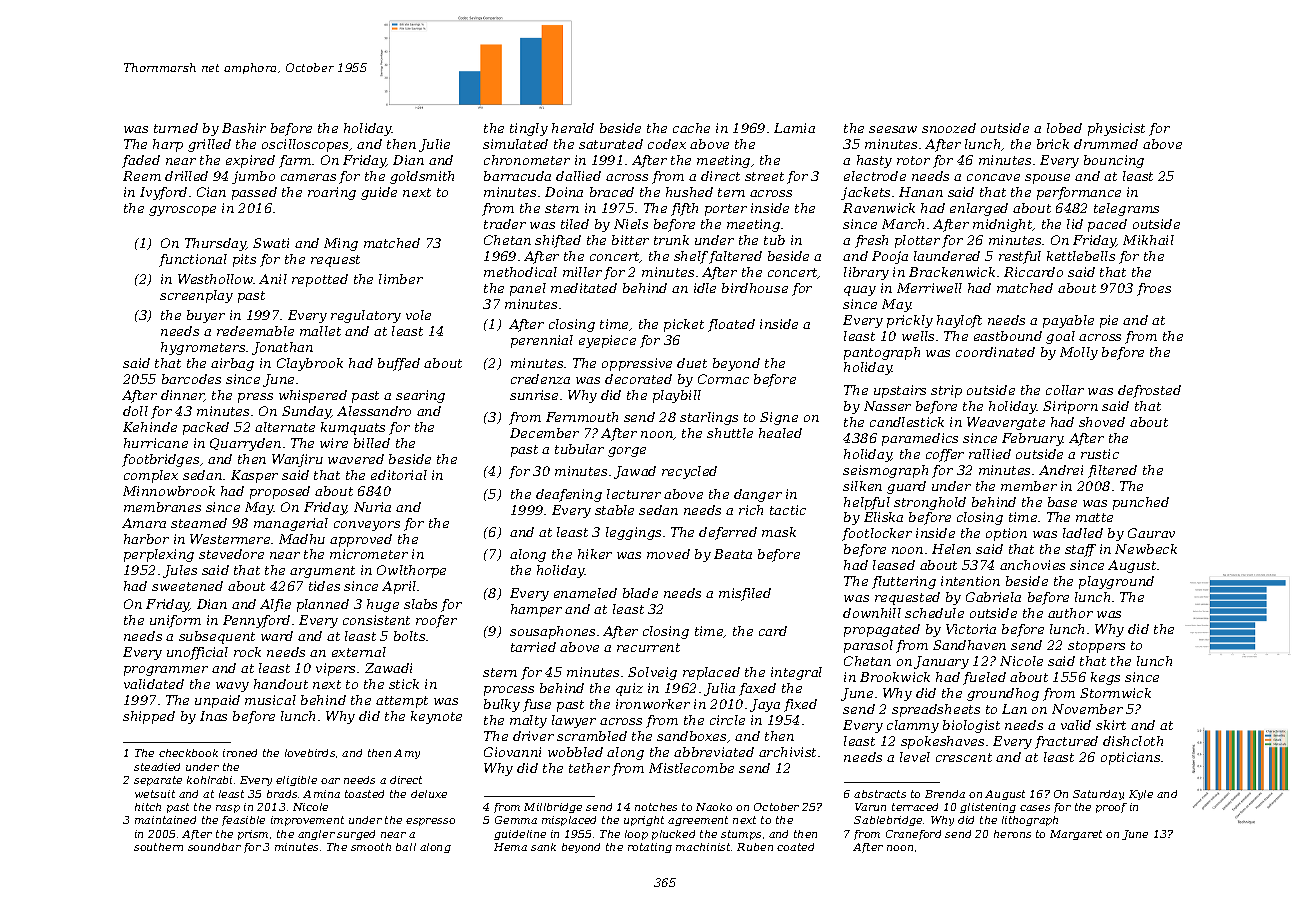 This document has width=1308, height=924. Describe the element at coordinates (1148, 240) in the document. I see `Mikhail` at that location.
